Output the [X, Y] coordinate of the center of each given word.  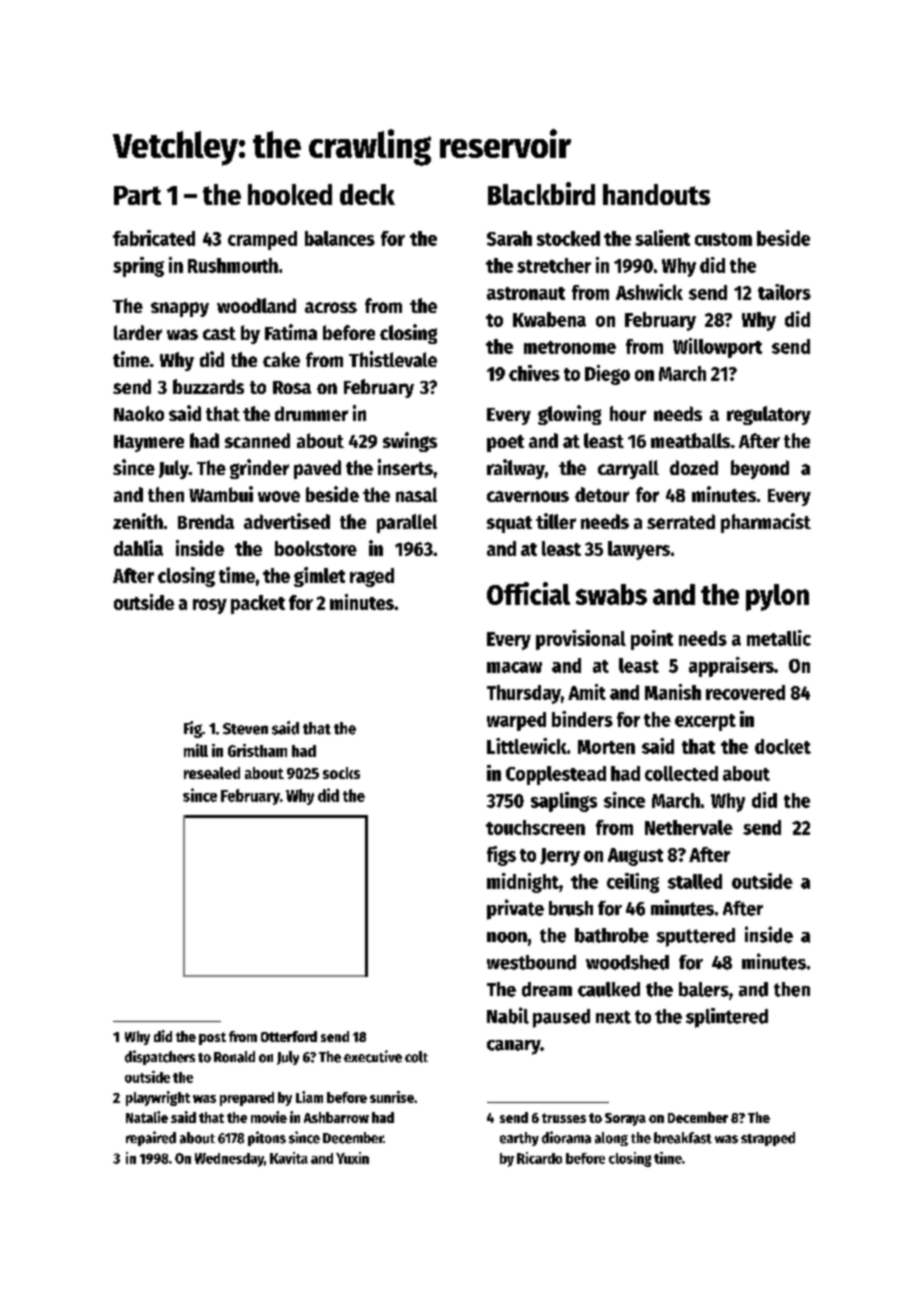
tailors [784, 292]
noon [507, 937]
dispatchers [160, 1057]
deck [367, 194]
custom [723, 239]
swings [410, 442]
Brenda [206, 521]
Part [137, 195]
